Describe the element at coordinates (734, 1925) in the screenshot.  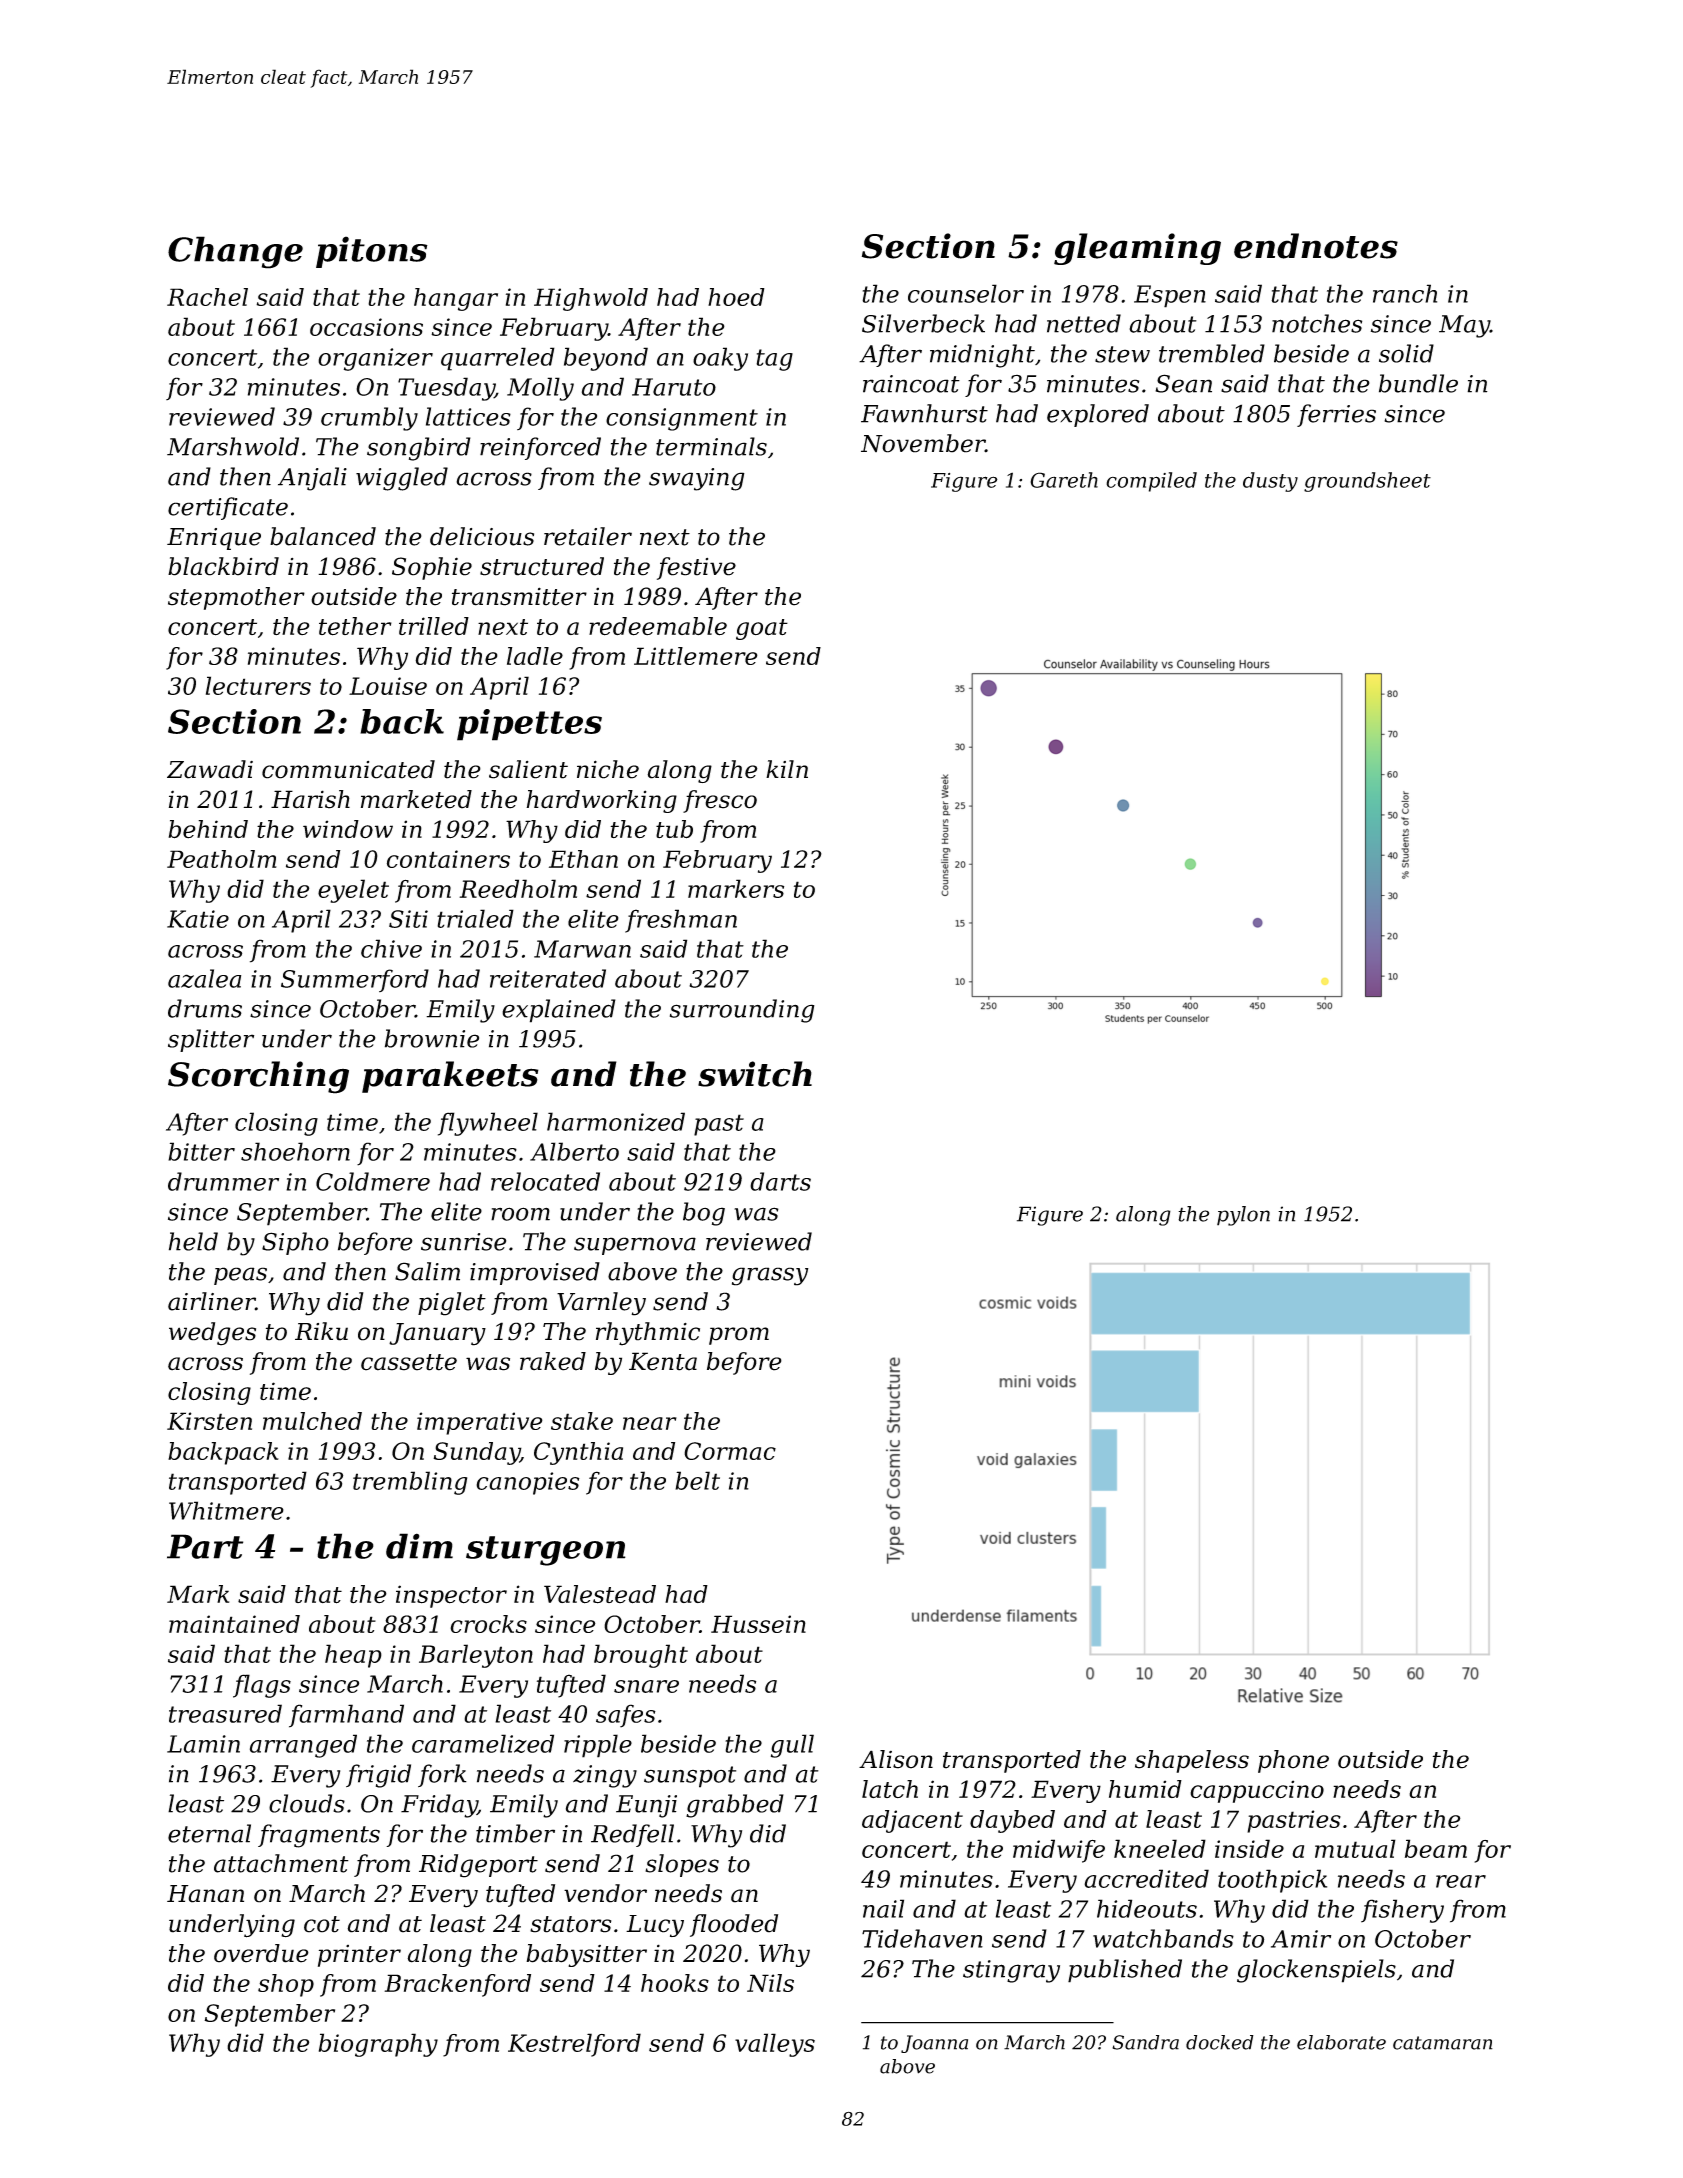
I see `flooded` at that location.
